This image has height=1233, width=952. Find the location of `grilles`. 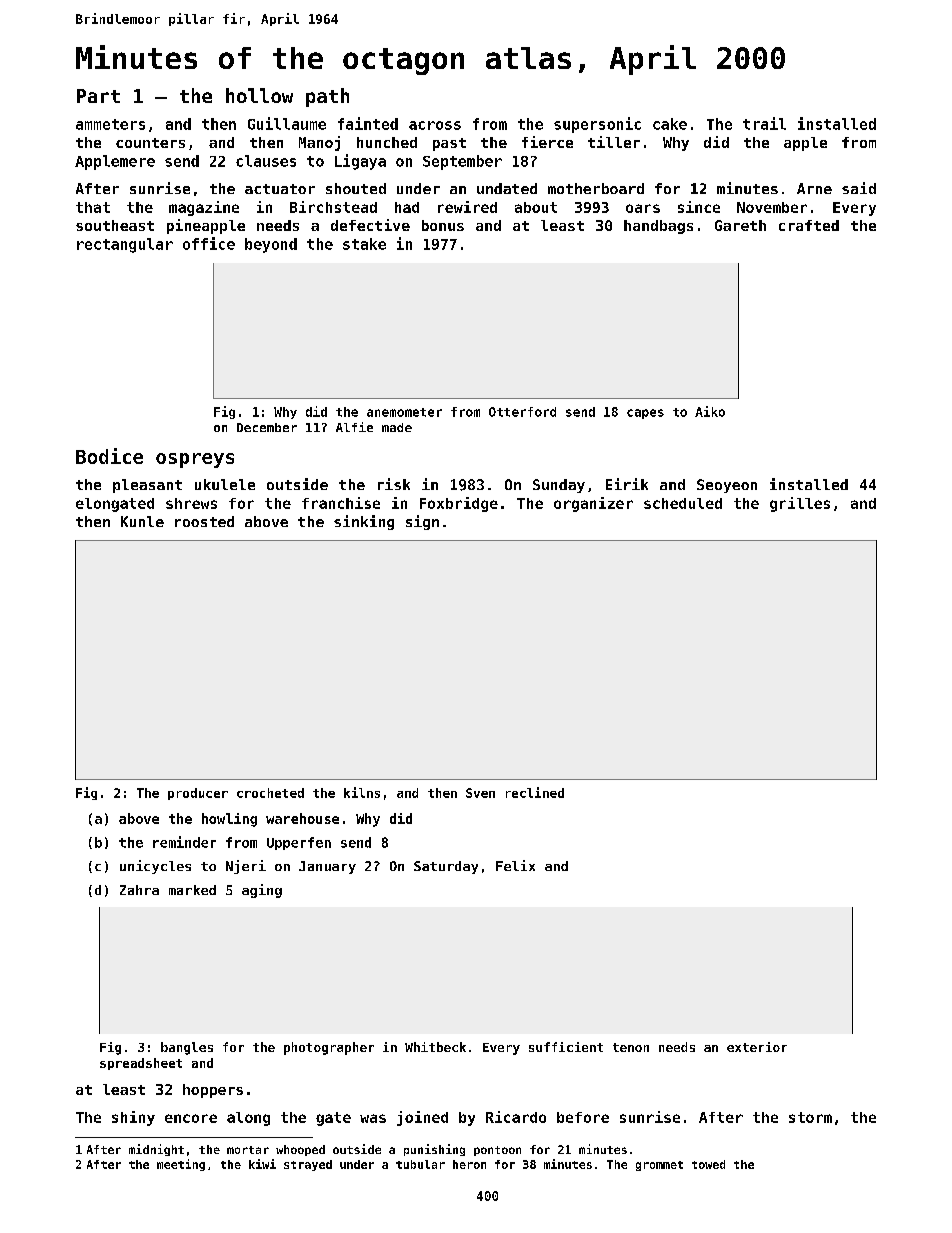

grilles is located at coordinates (800, 504).
